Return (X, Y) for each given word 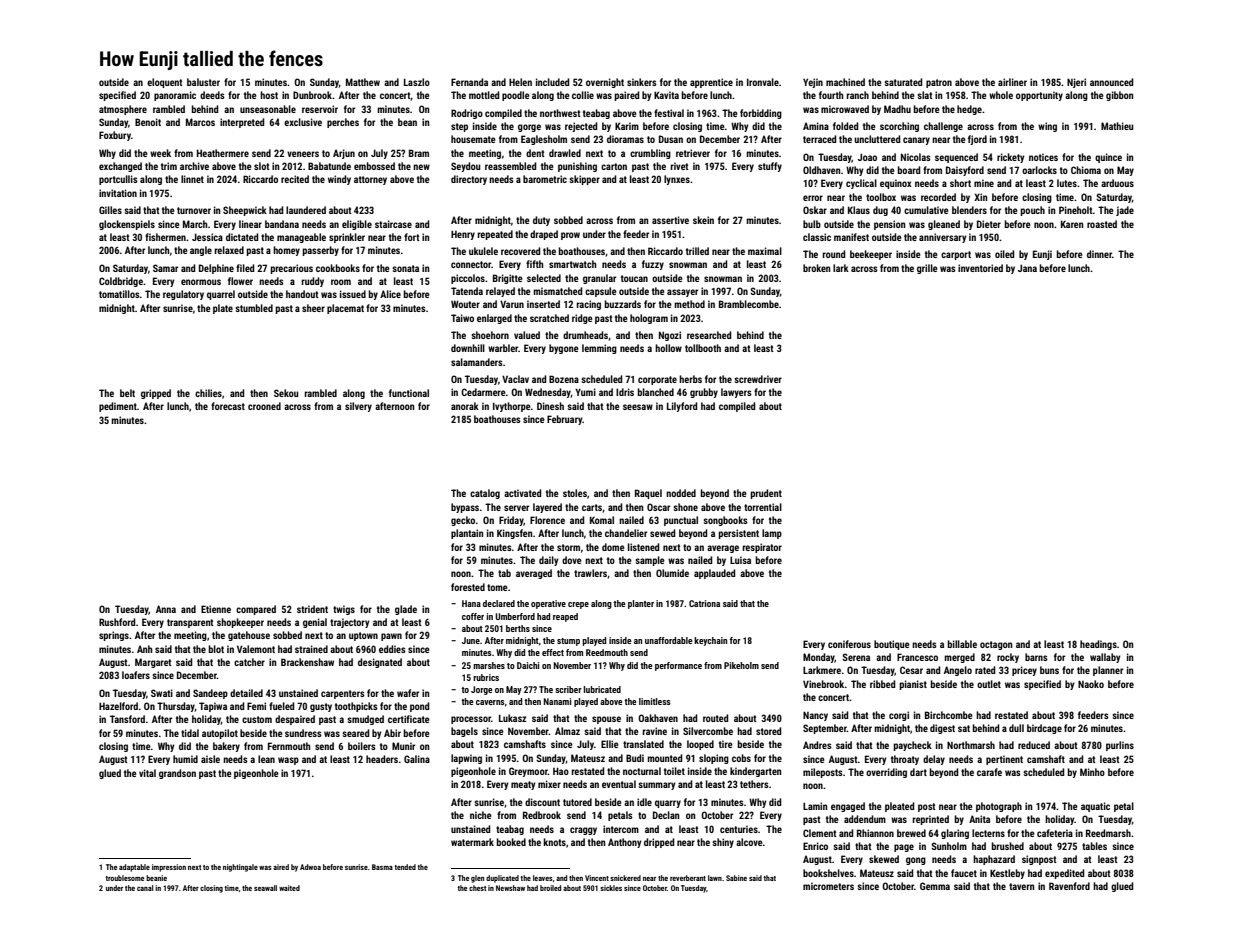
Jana (1027, 268)
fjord (977, 140)
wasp (288, 761)
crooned (264, 406)
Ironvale (763, 82)
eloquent (165, 83)
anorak (465, 406)
